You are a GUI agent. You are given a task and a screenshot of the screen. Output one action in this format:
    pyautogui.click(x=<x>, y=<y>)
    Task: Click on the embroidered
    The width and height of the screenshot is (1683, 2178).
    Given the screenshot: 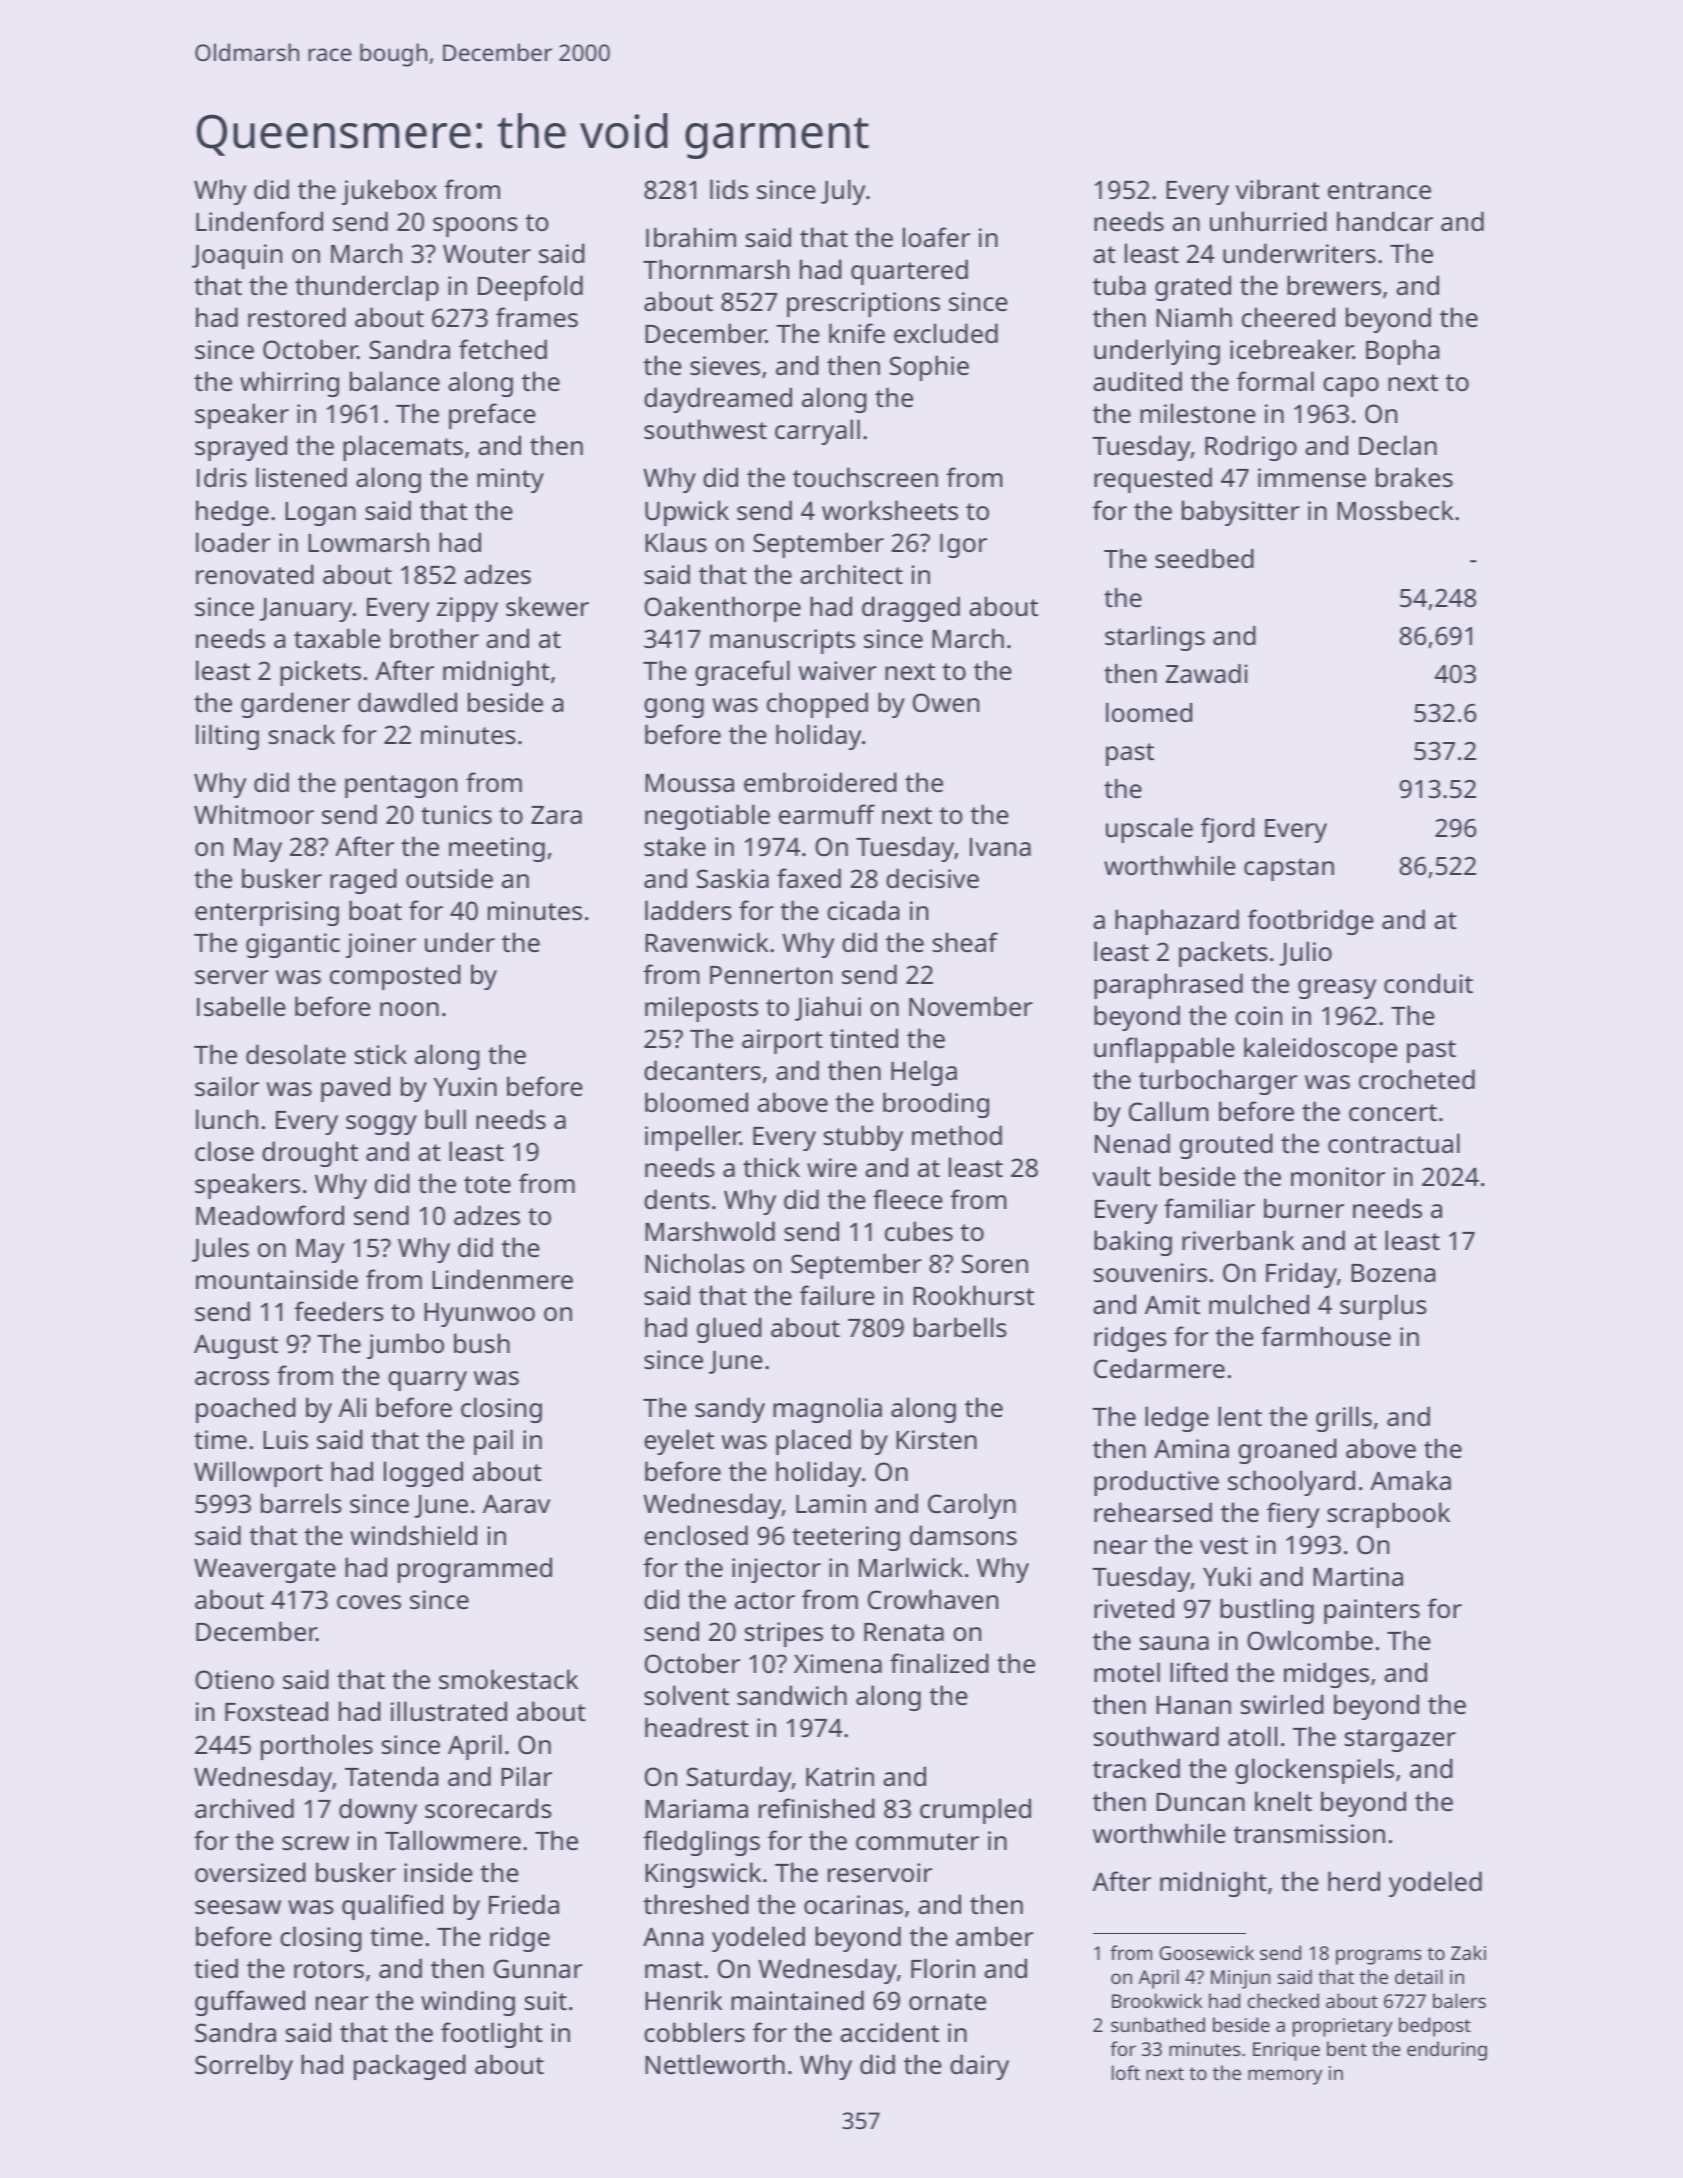 What is the action you would take?
    pyautogui.click(x=820, y=782)
